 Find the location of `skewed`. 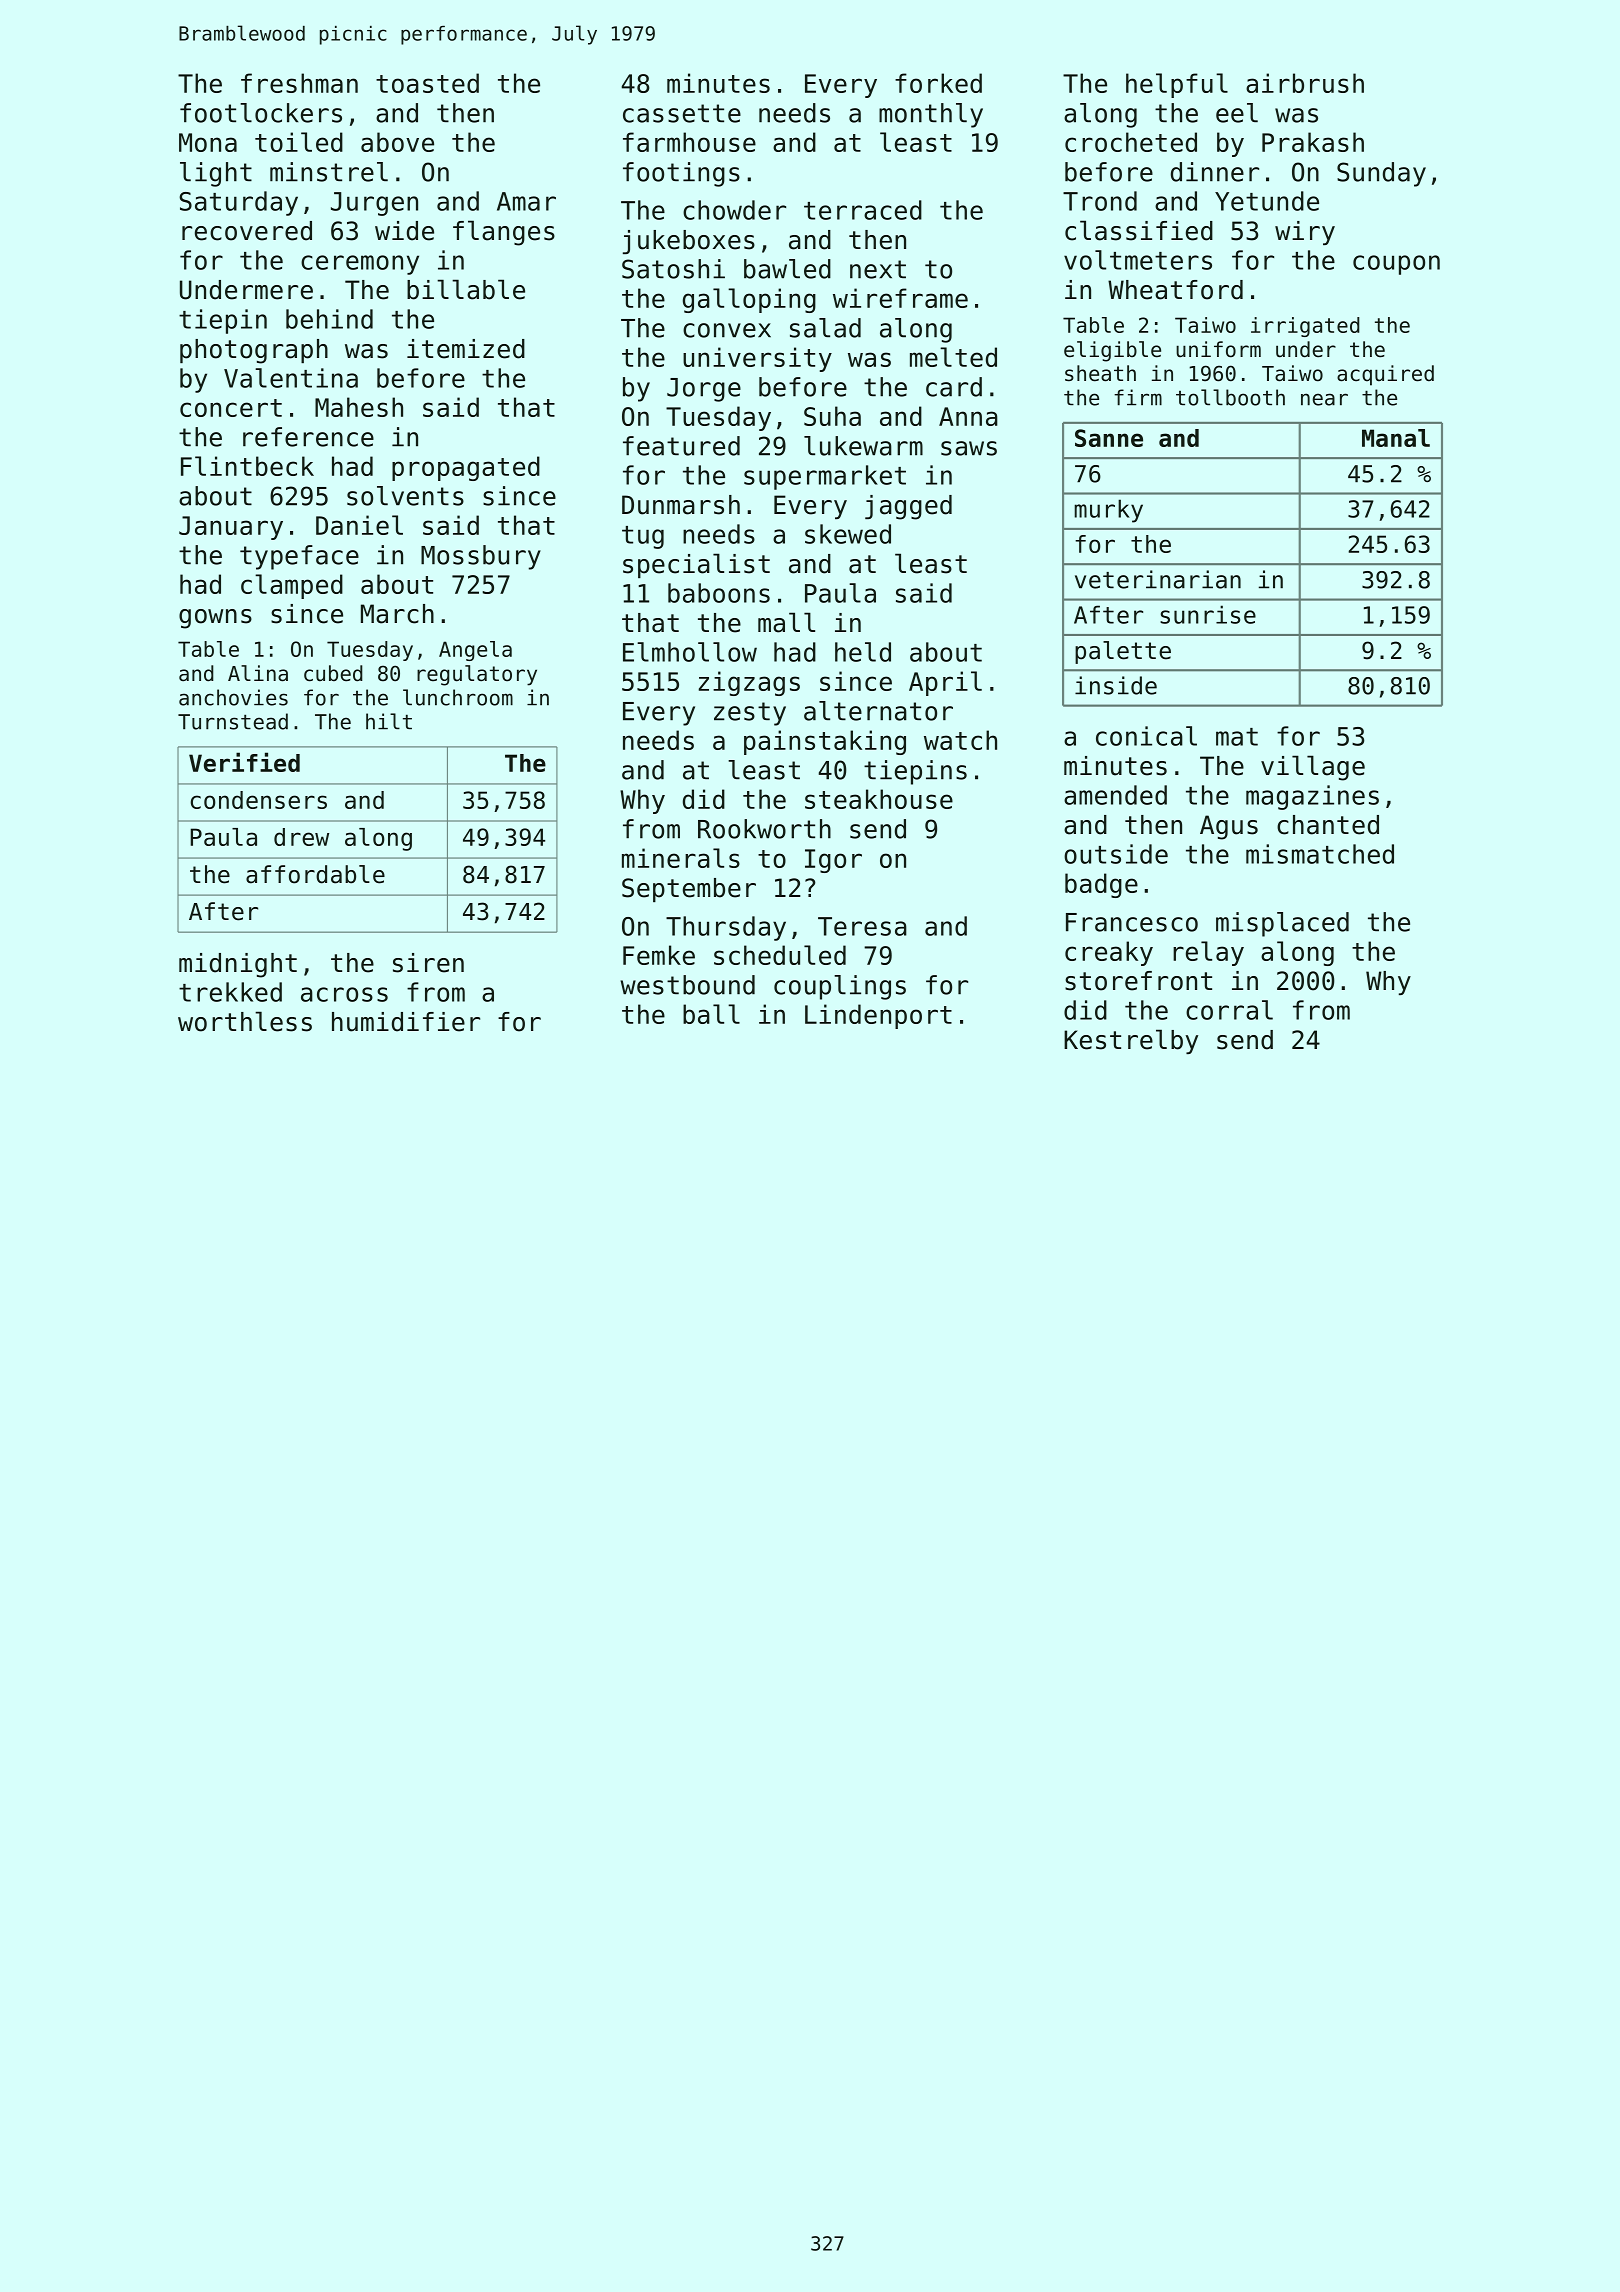

skewed is located at coordinates (848, 534).
